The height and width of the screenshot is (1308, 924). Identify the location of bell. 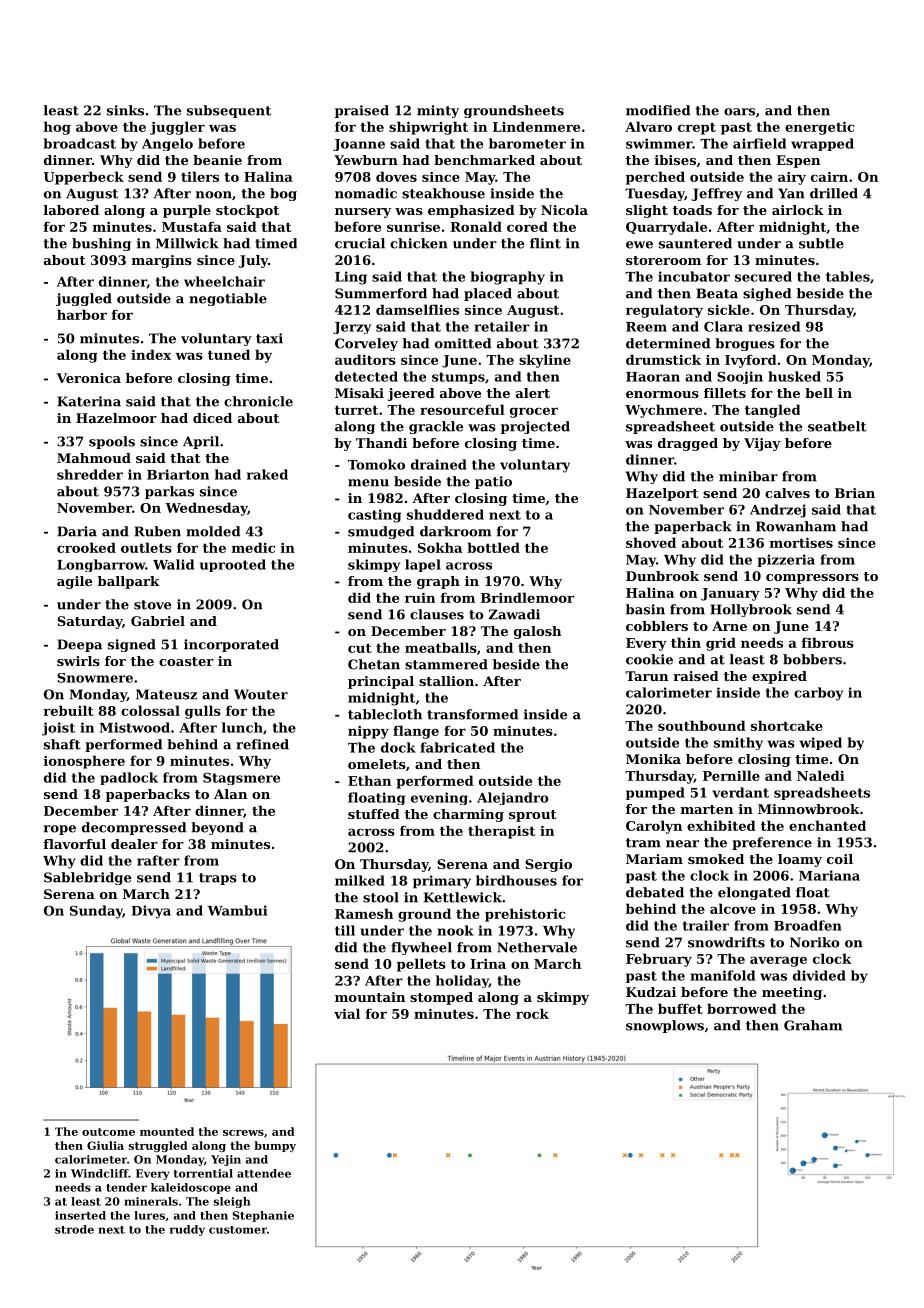
(819, 393).
